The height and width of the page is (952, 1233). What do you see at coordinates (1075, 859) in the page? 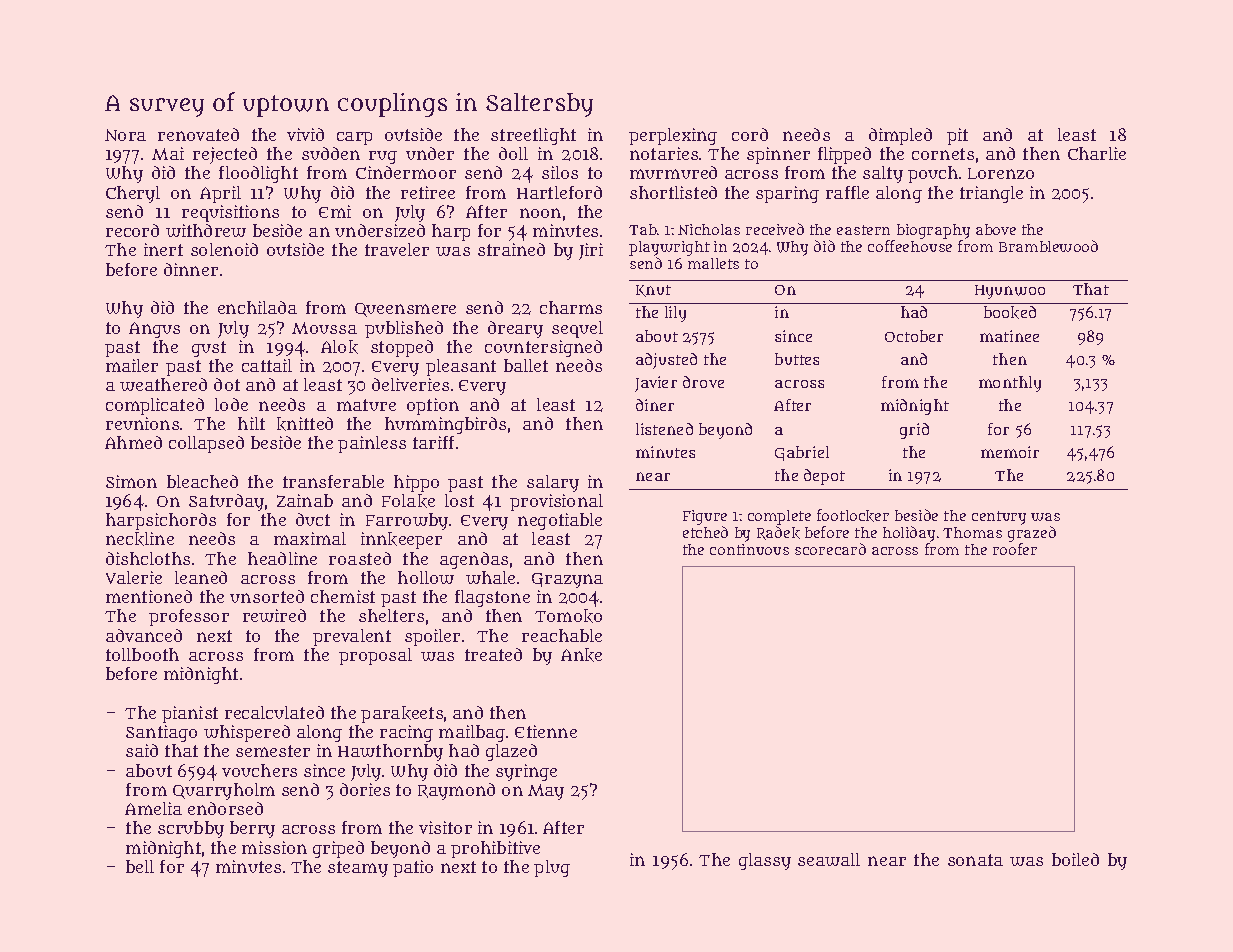
I see `boiled` at bounding box center [1075, 859].
